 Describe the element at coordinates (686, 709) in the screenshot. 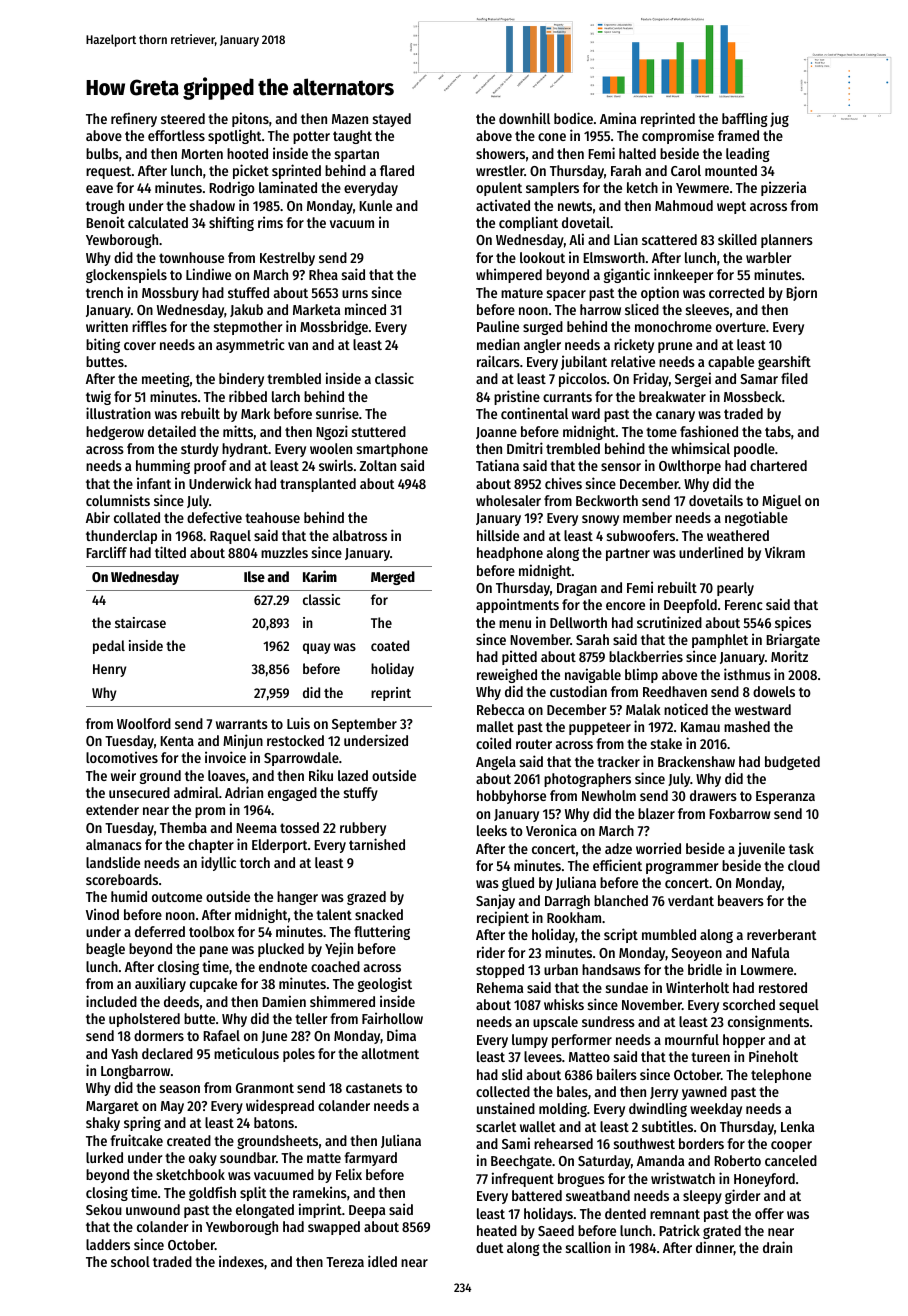

I see `noticed` at that location.
